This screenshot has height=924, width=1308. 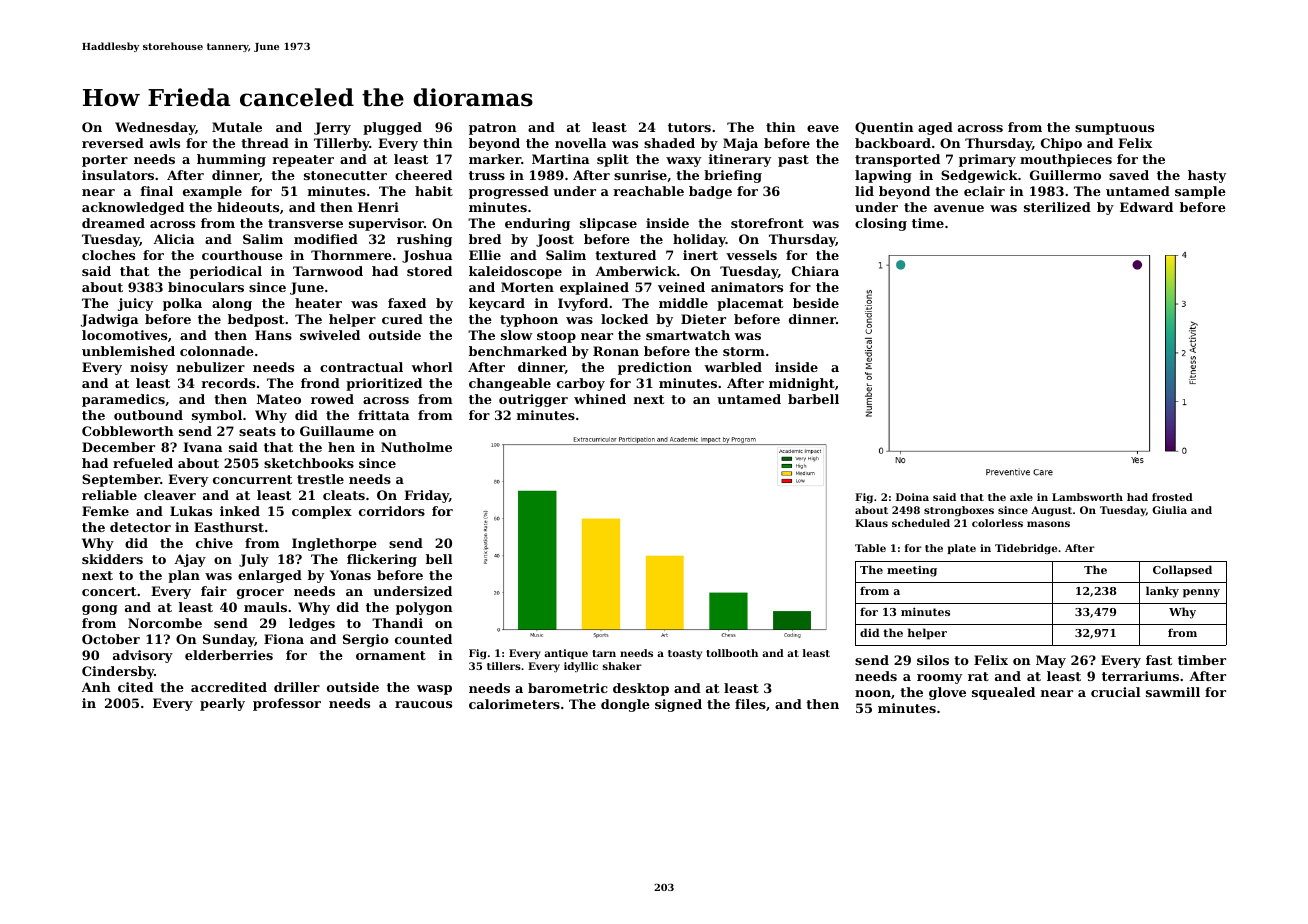 I want to click on Lambsworth, so click(x=1087, y=497).
